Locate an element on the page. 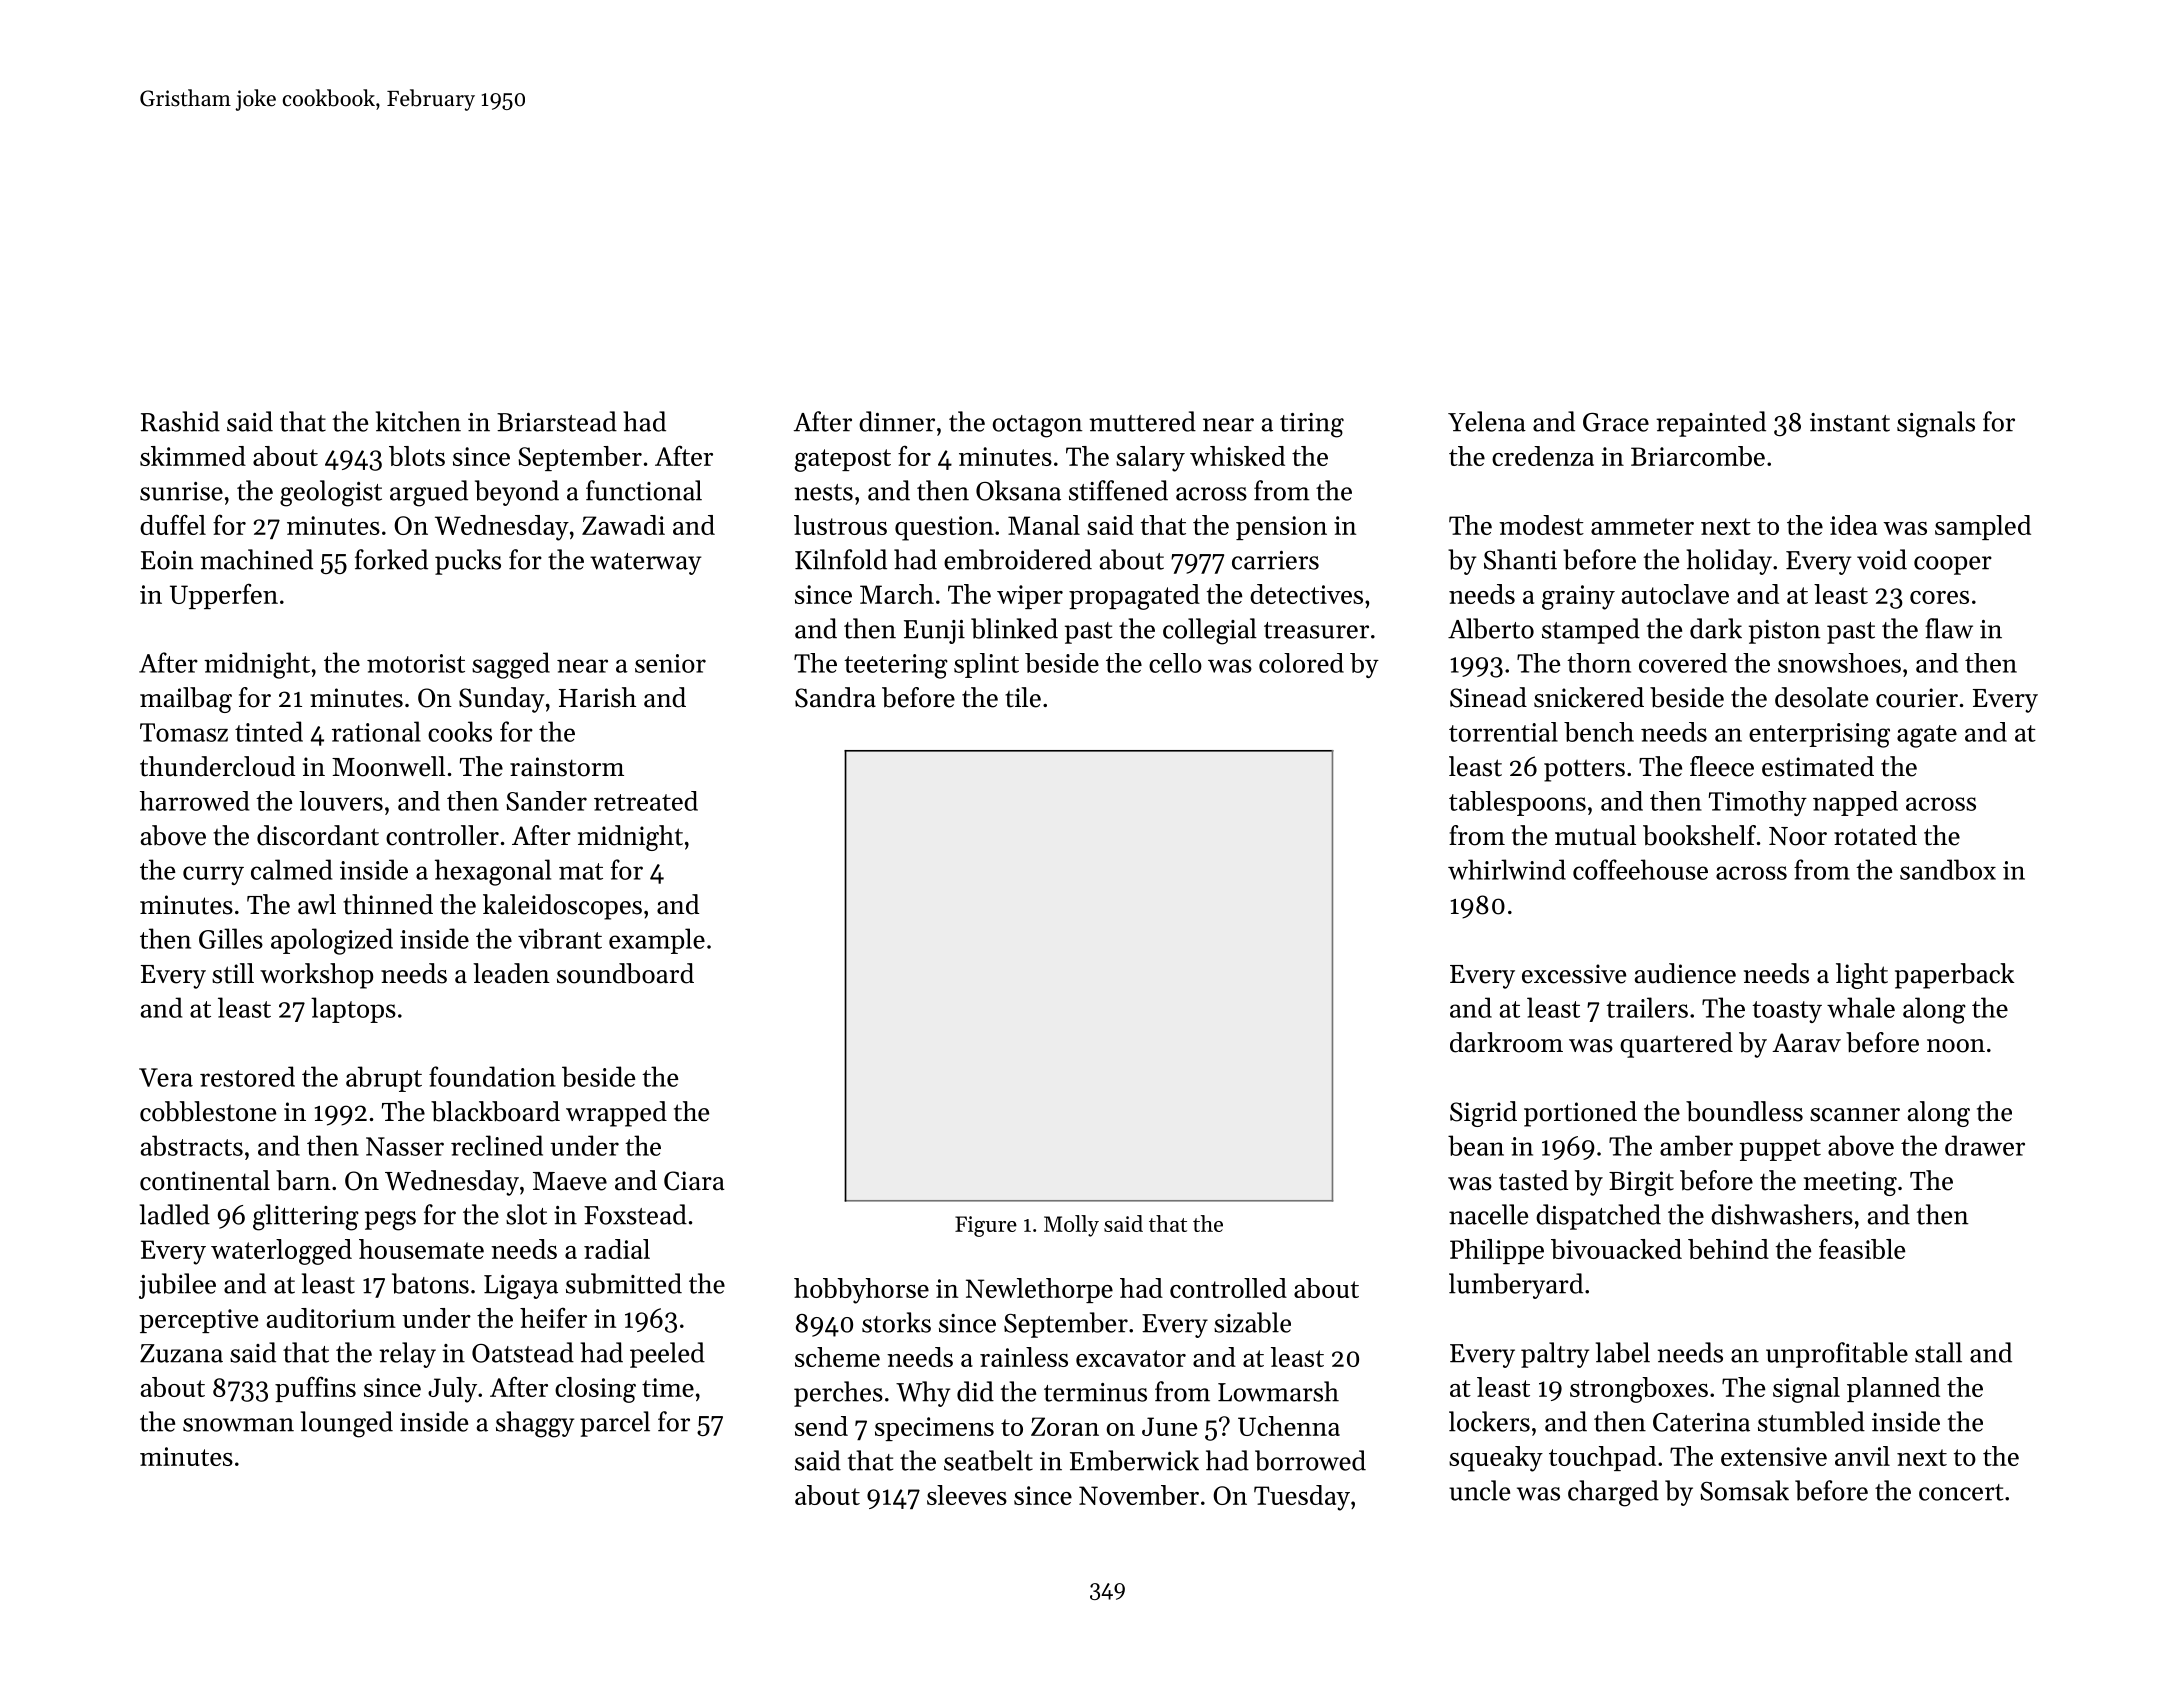 This document has width=2178, height=1683. machined is located at coordinates (257, 559).
